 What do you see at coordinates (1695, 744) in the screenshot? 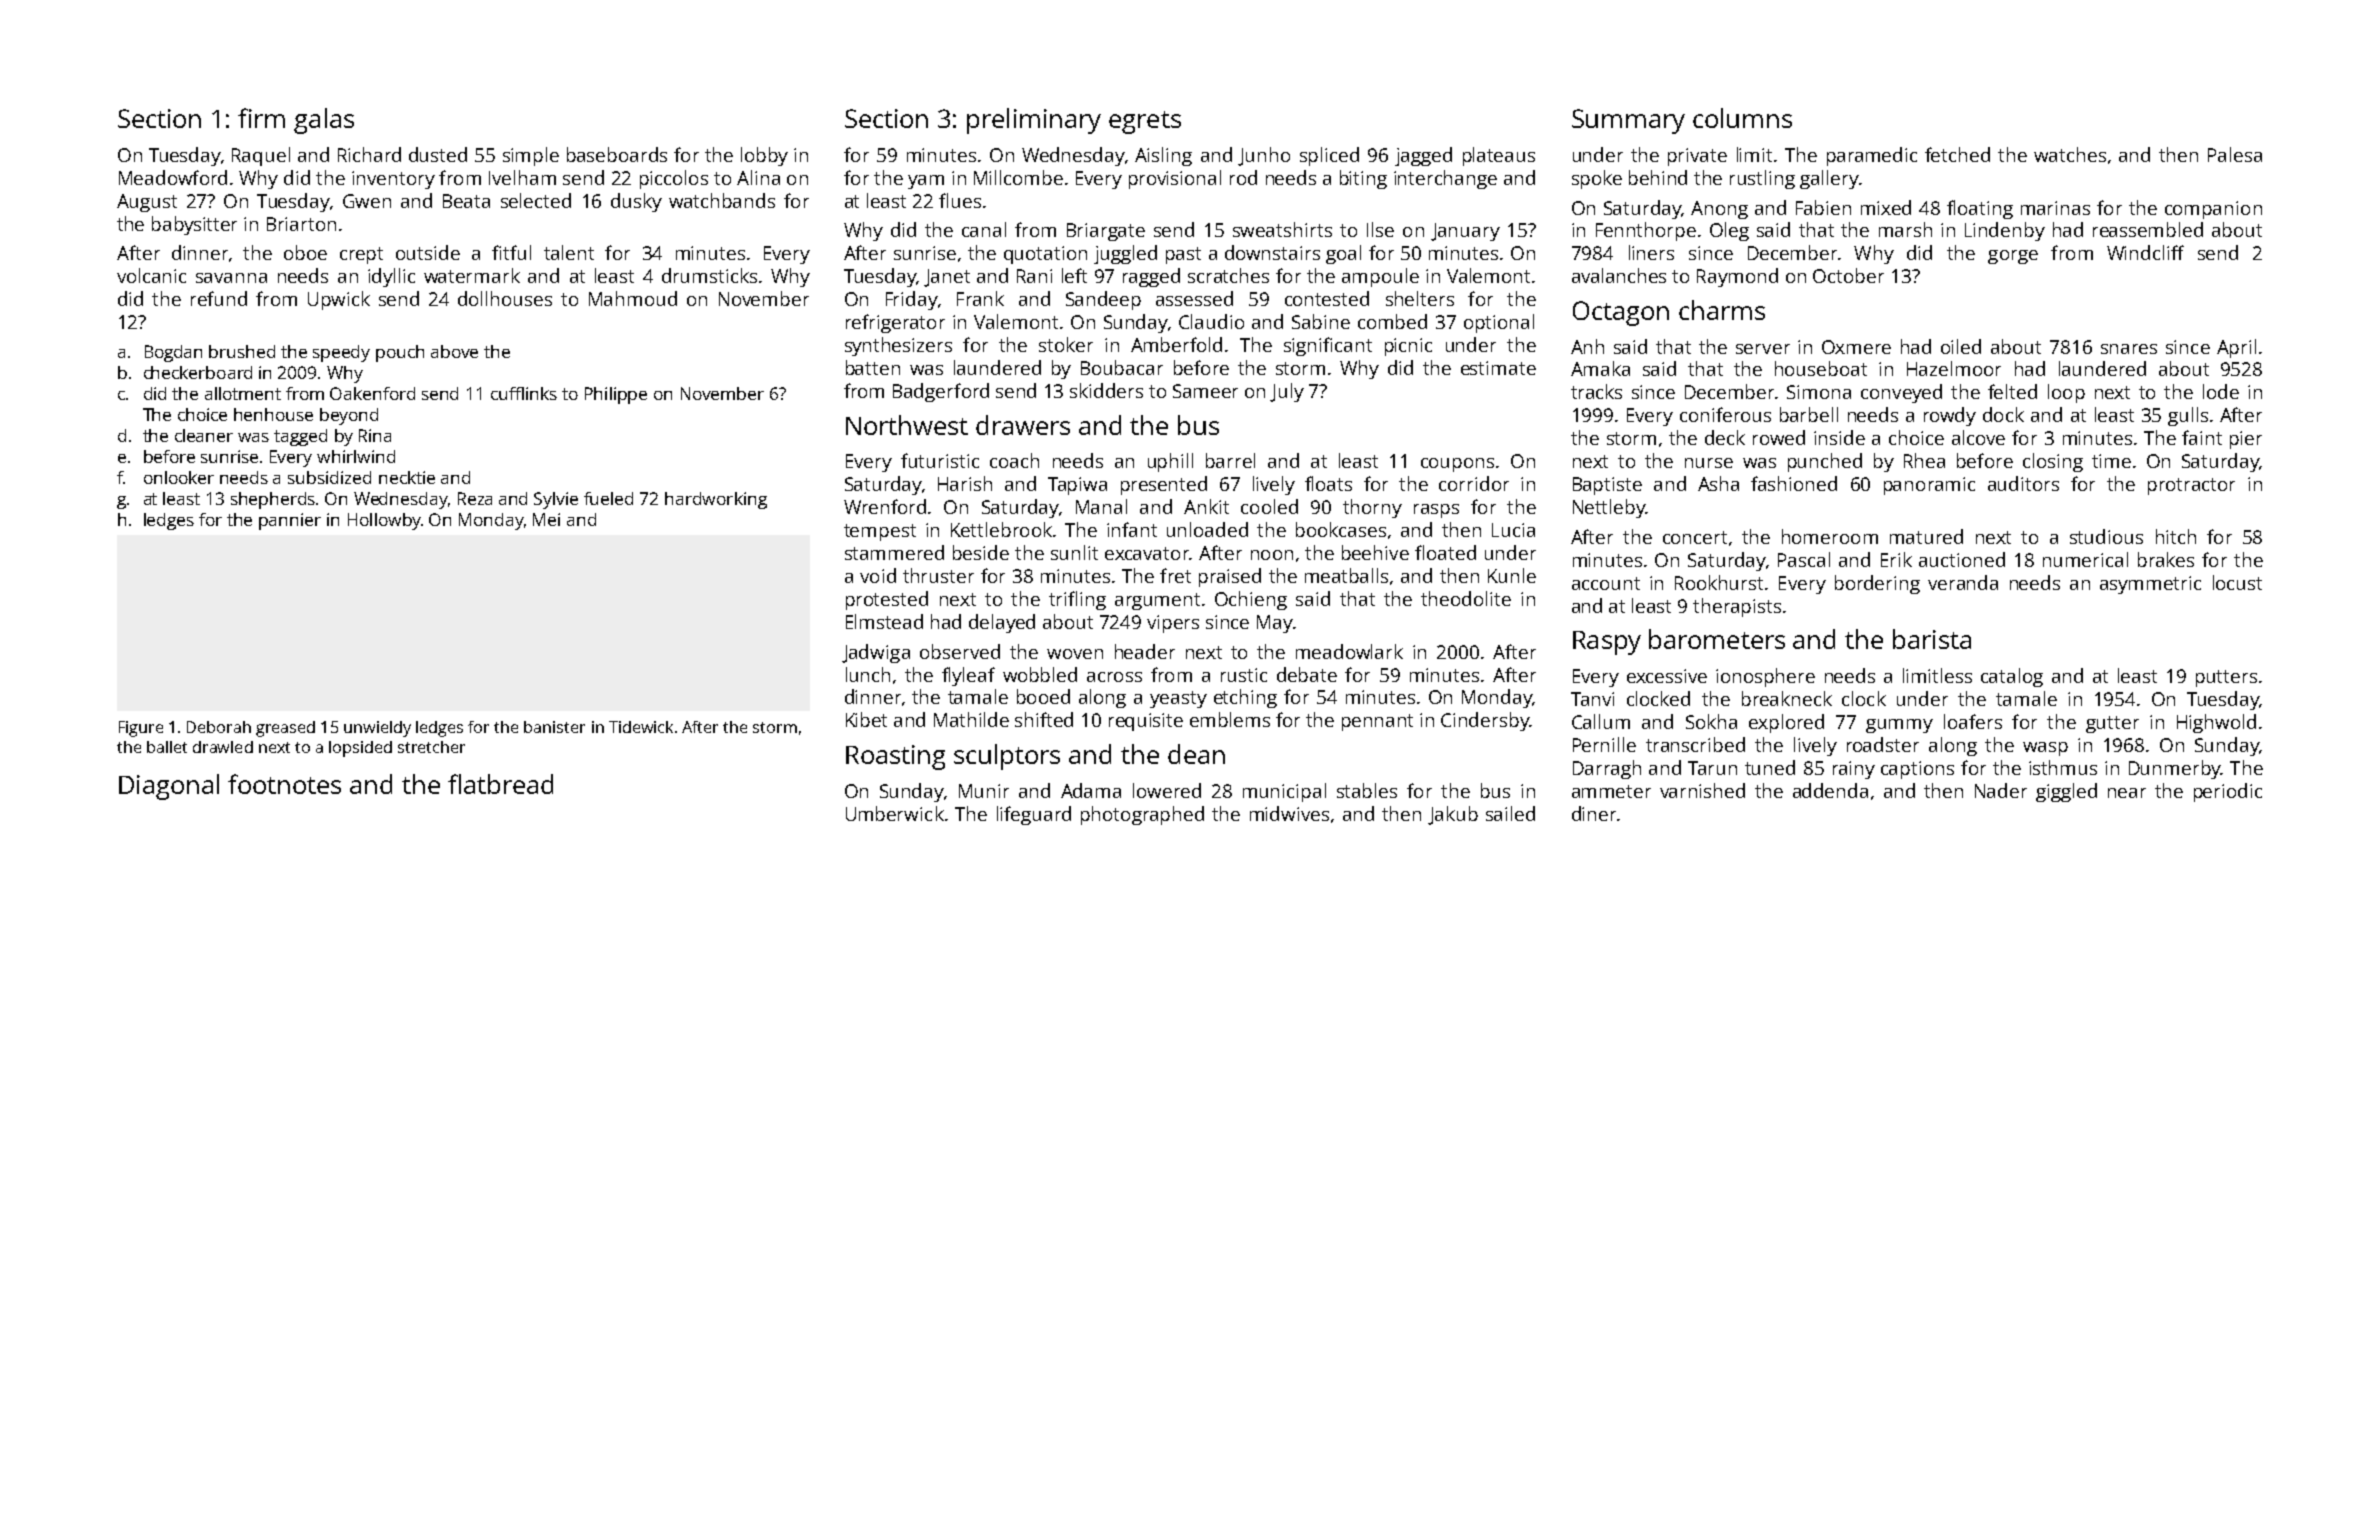
I see `transcribed` at bounding box center [1695, 744].
